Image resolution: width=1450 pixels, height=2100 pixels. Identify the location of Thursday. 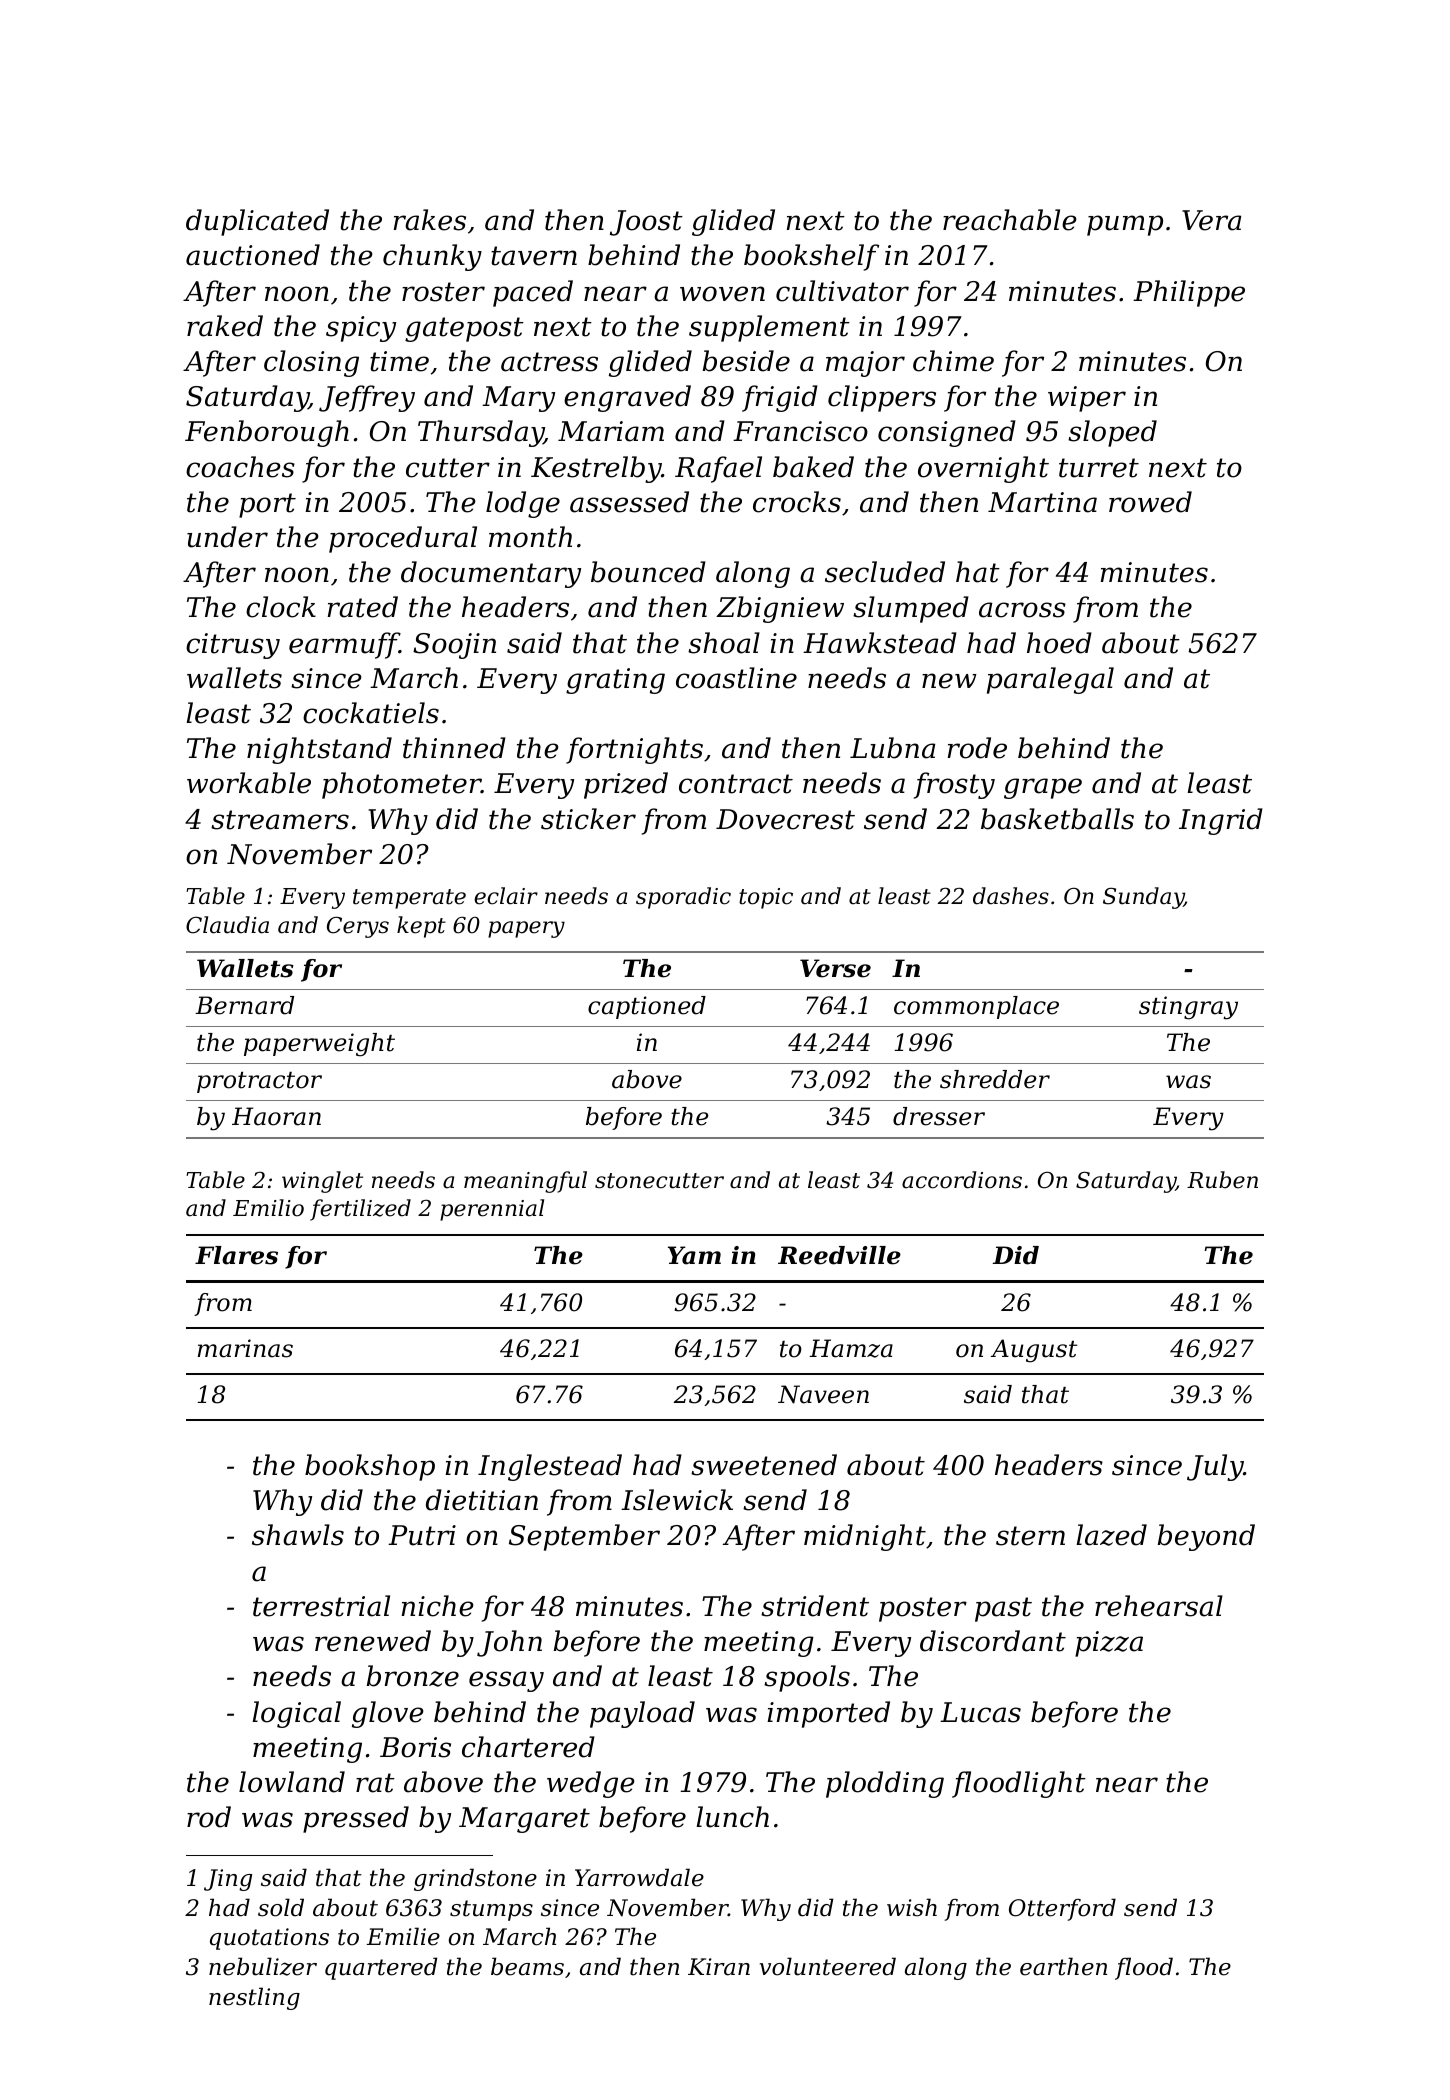
(481, 433).
